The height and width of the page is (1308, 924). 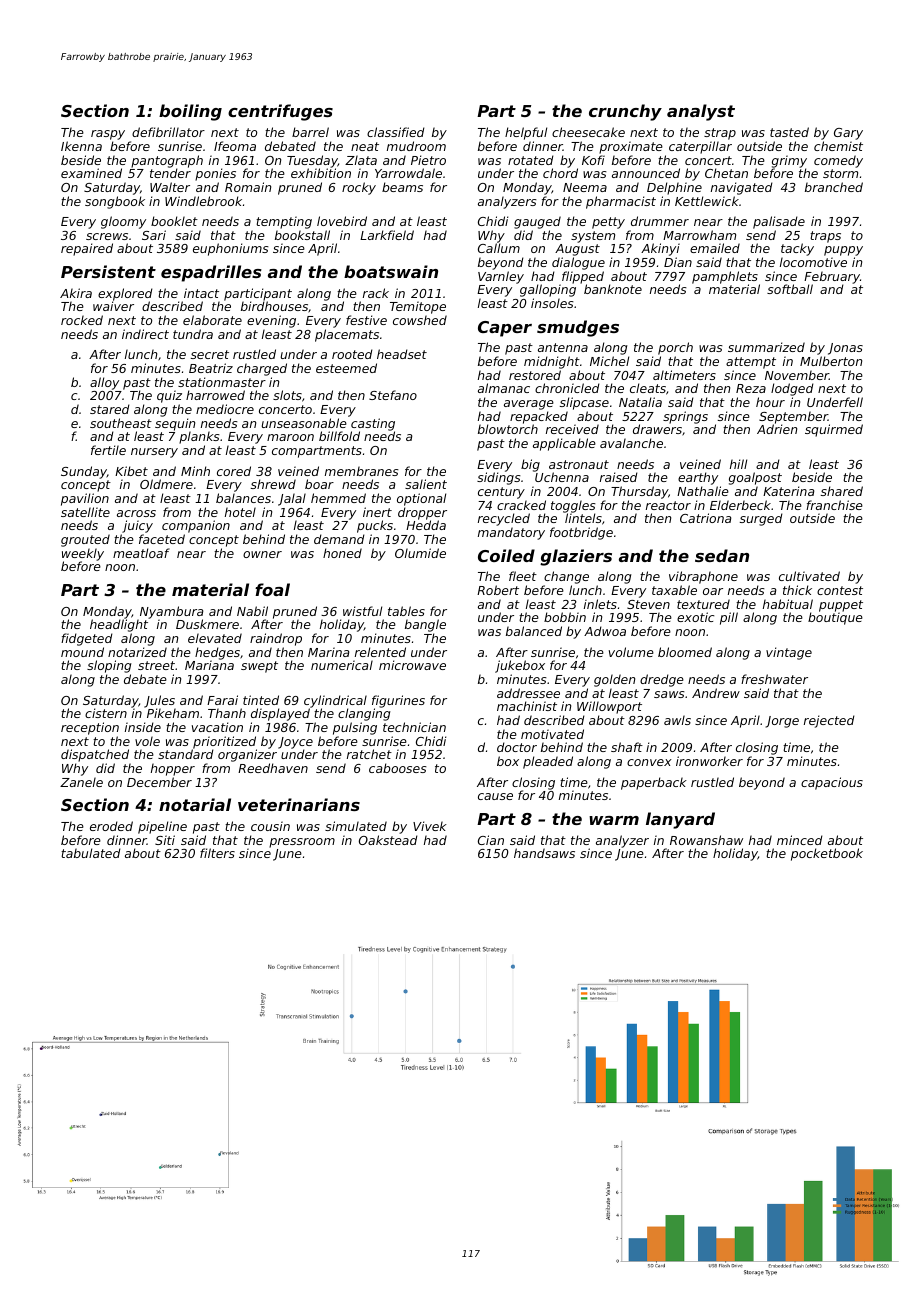 What do you see at coordinates (190, 112) in the page?
I see `boiling` at bounding box center [190, 112].
